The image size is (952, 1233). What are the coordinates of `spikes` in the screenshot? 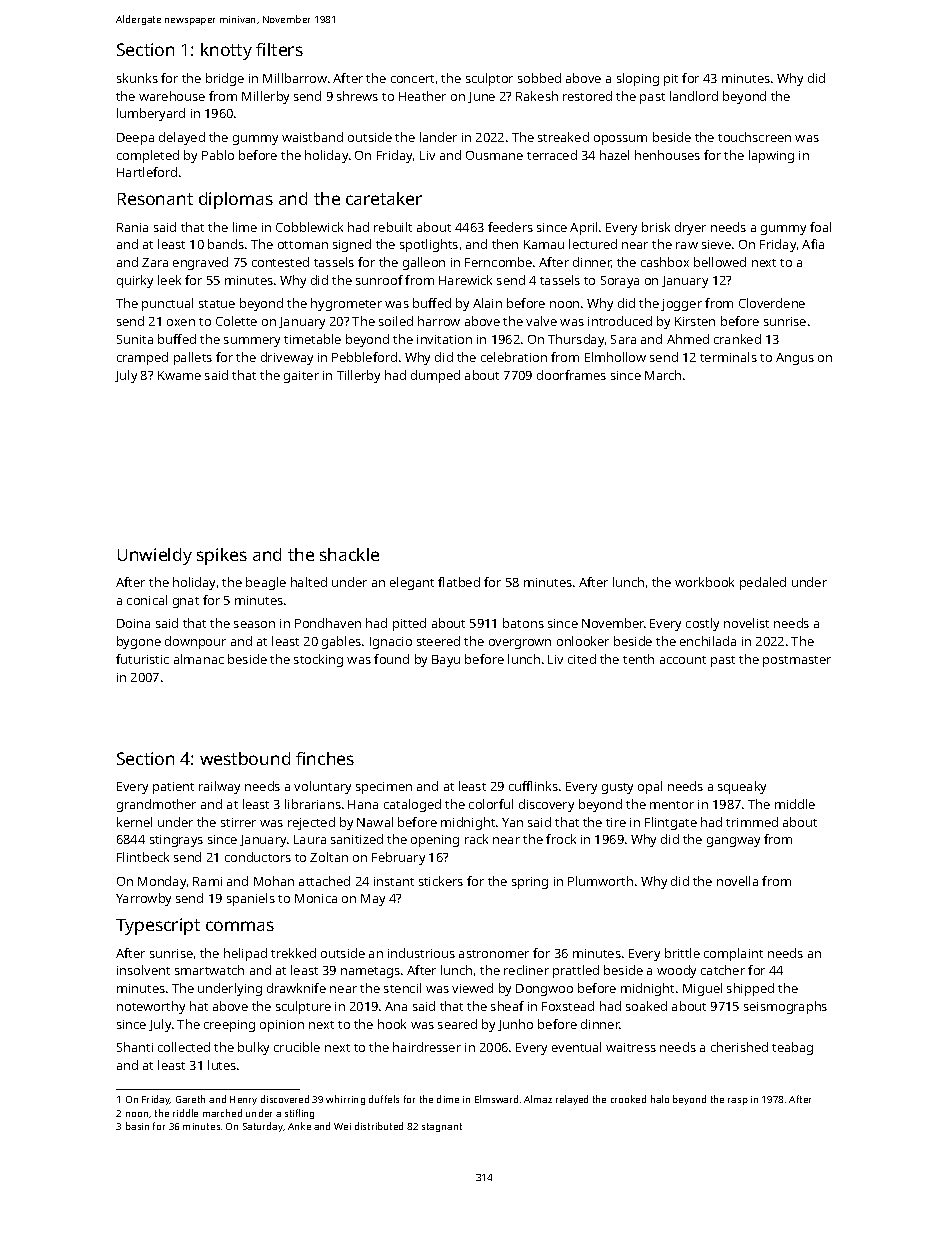 It's located at (222, 556).
